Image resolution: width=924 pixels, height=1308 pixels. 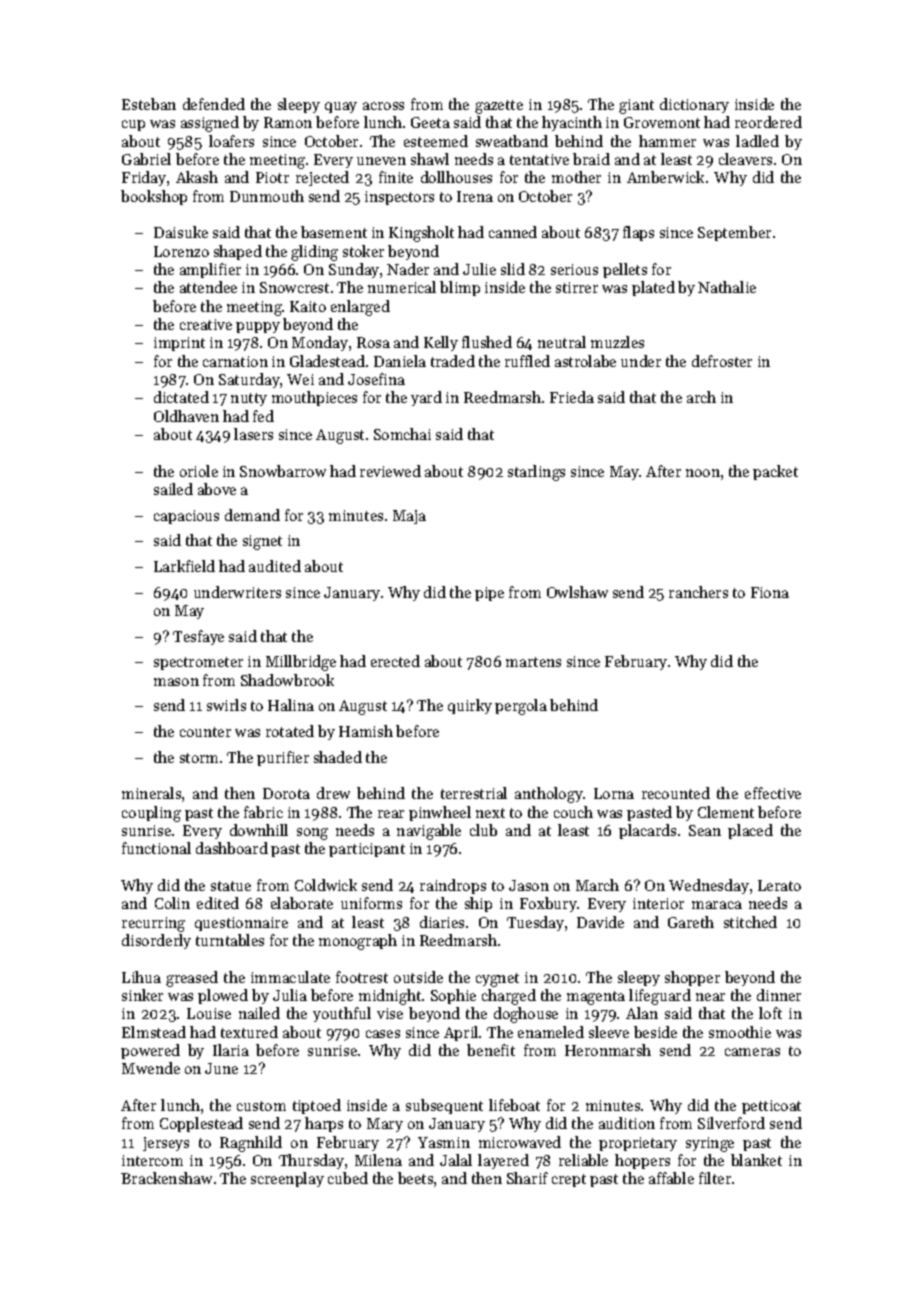 I want to click on Esteban, so click(x=149, y=104).
